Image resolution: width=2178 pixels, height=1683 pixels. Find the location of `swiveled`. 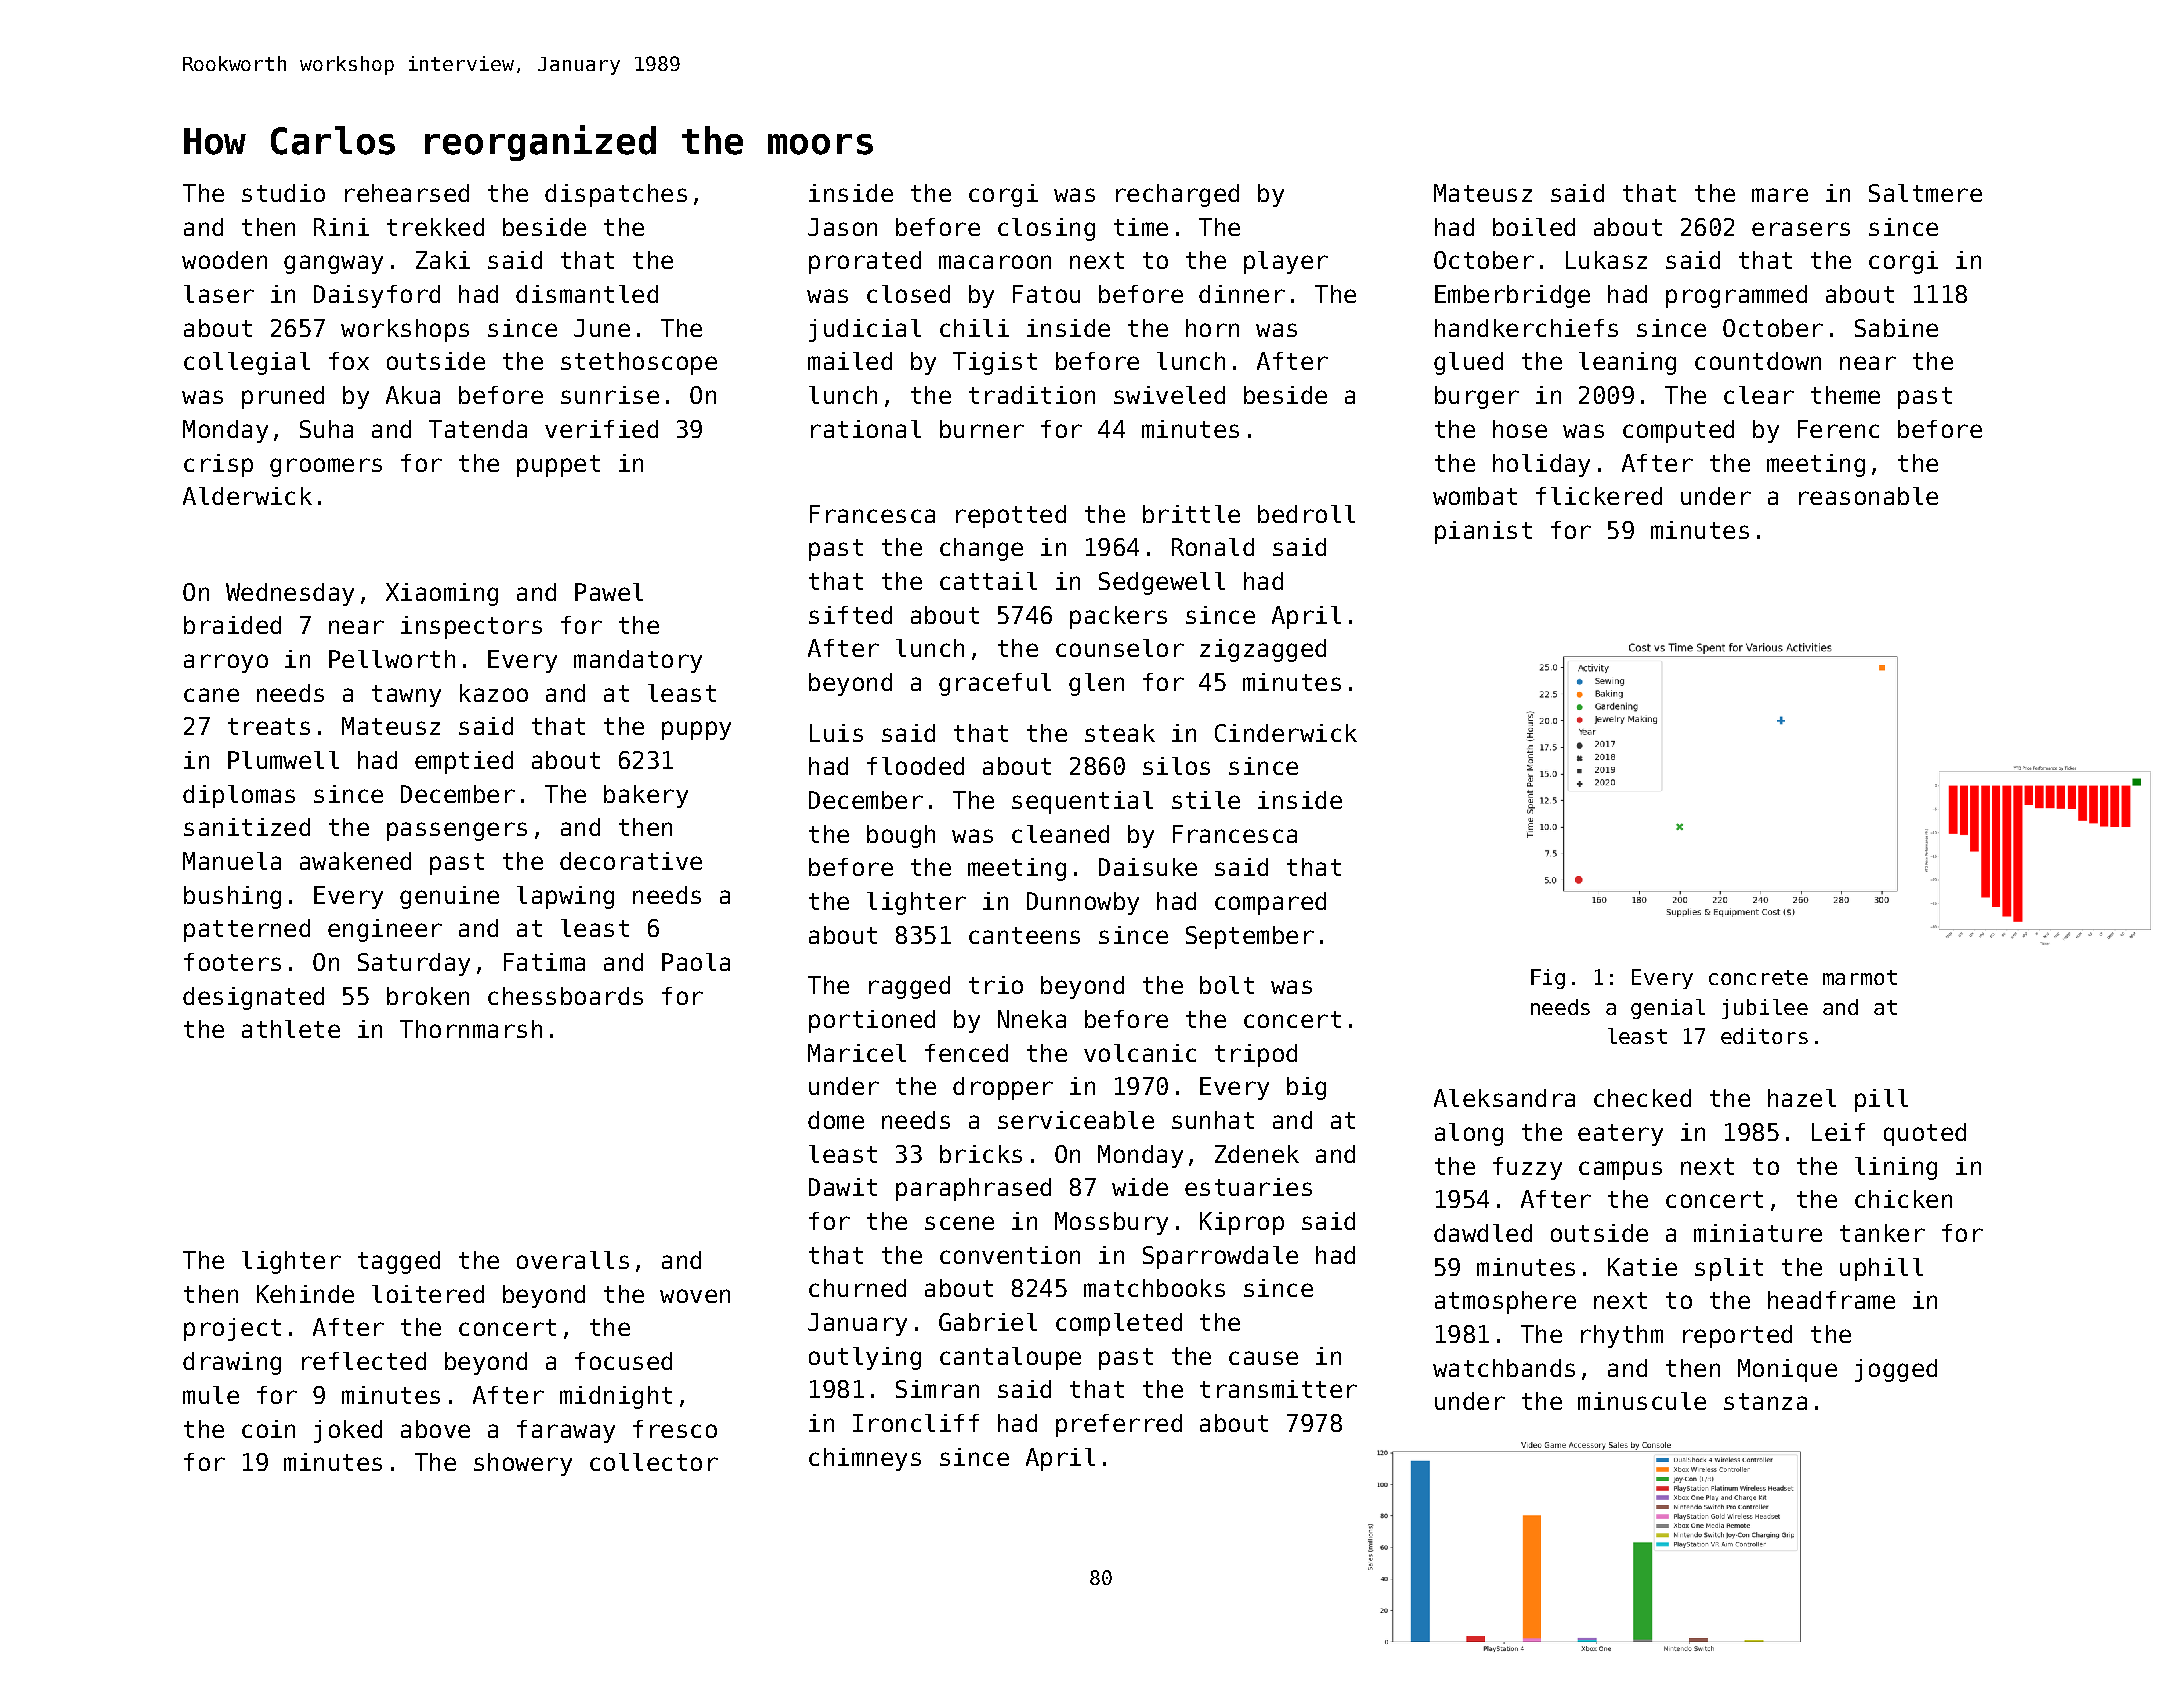

swiveled is located at coordinates (1169, 395).
